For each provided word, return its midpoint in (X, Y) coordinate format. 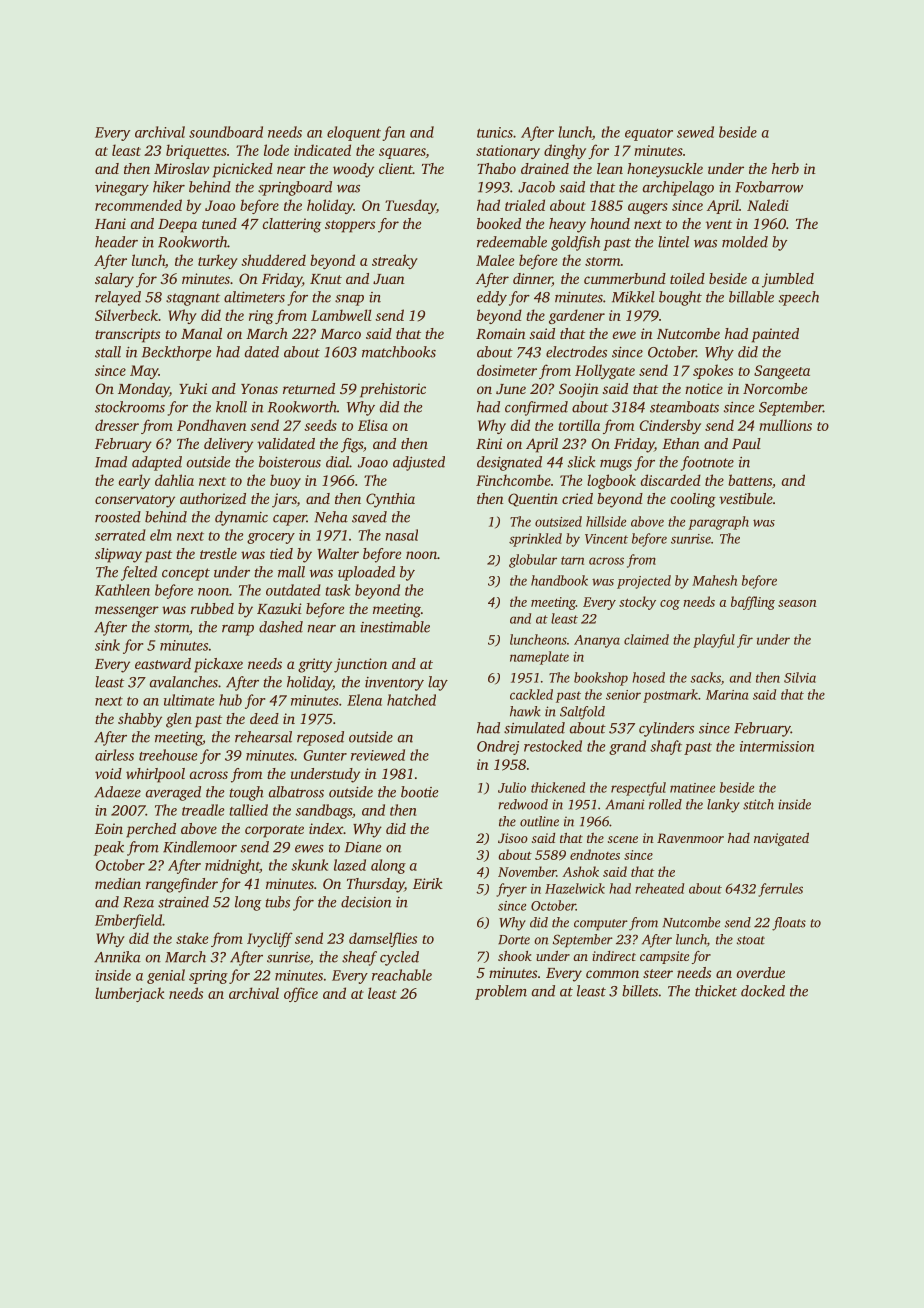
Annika (117, 957)
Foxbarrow (769, 187)
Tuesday (410, 206)
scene (623, 839)
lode (276, 150)
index (326, 828)
